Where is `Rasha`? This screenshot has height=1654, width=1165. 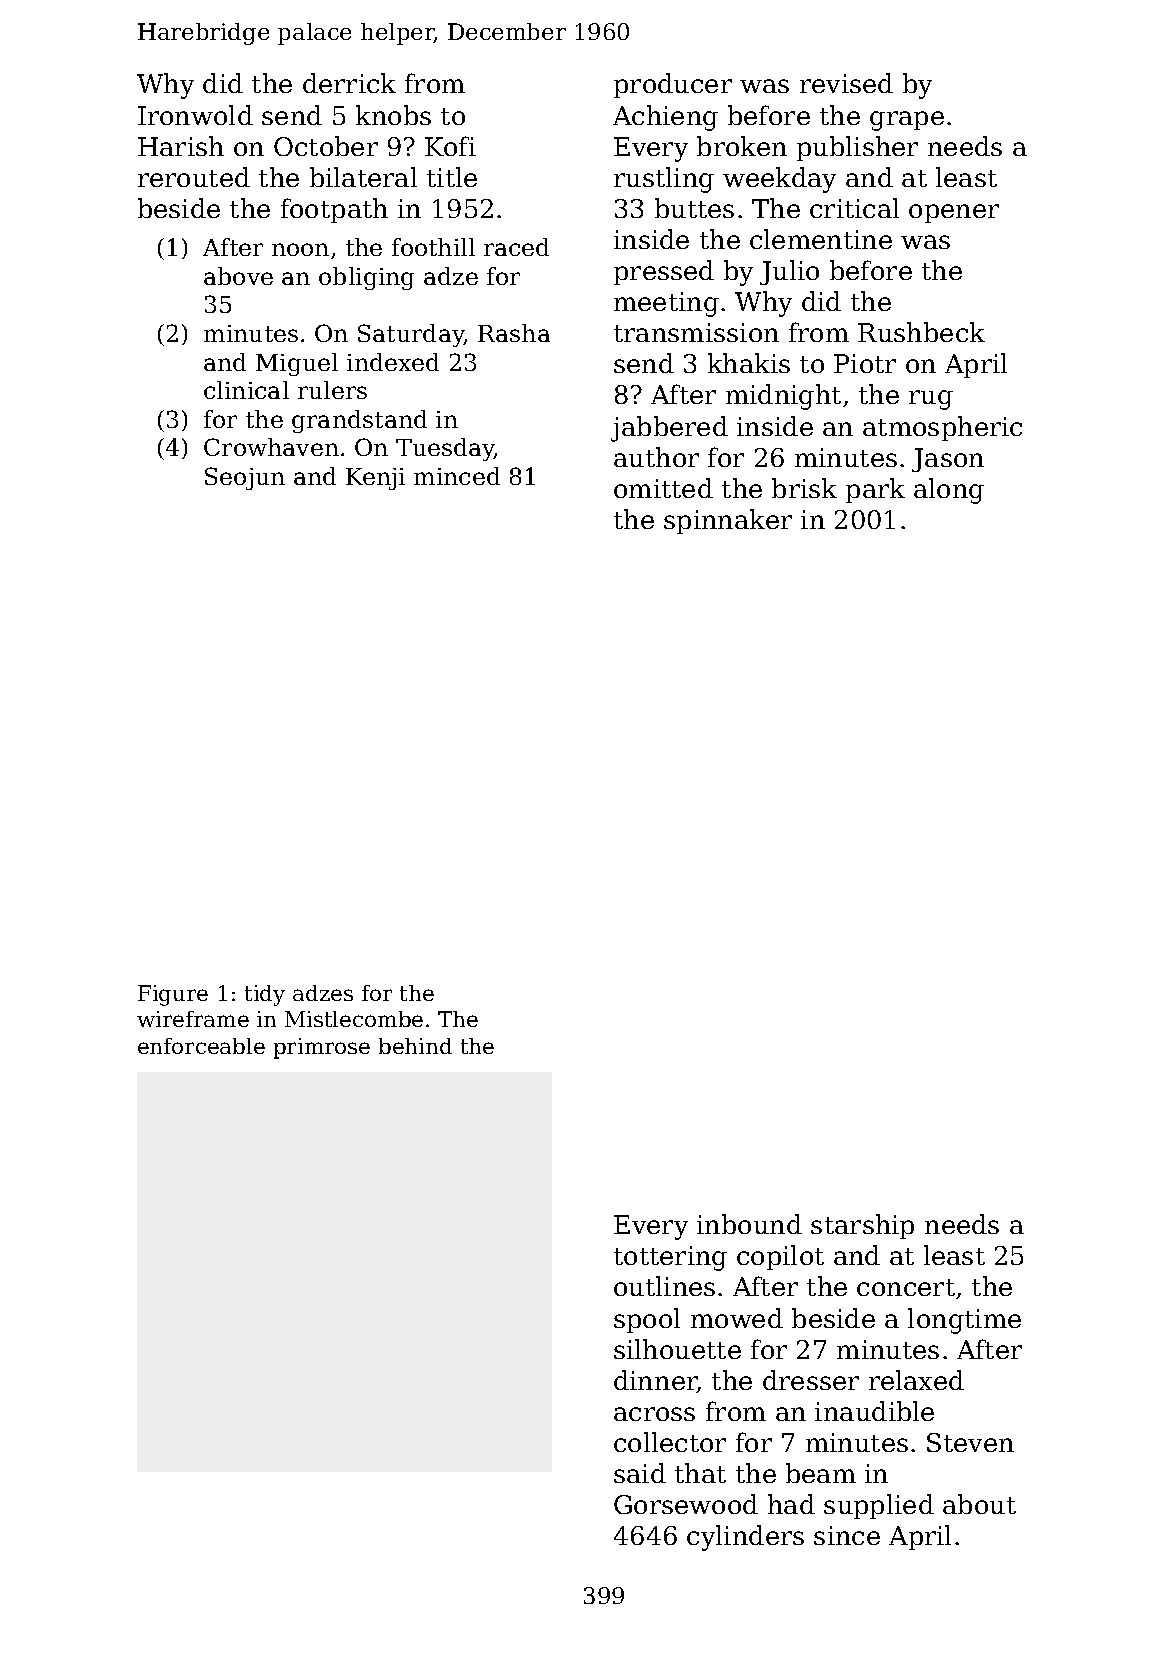 Rasha is located at coordinates (514, 333).
